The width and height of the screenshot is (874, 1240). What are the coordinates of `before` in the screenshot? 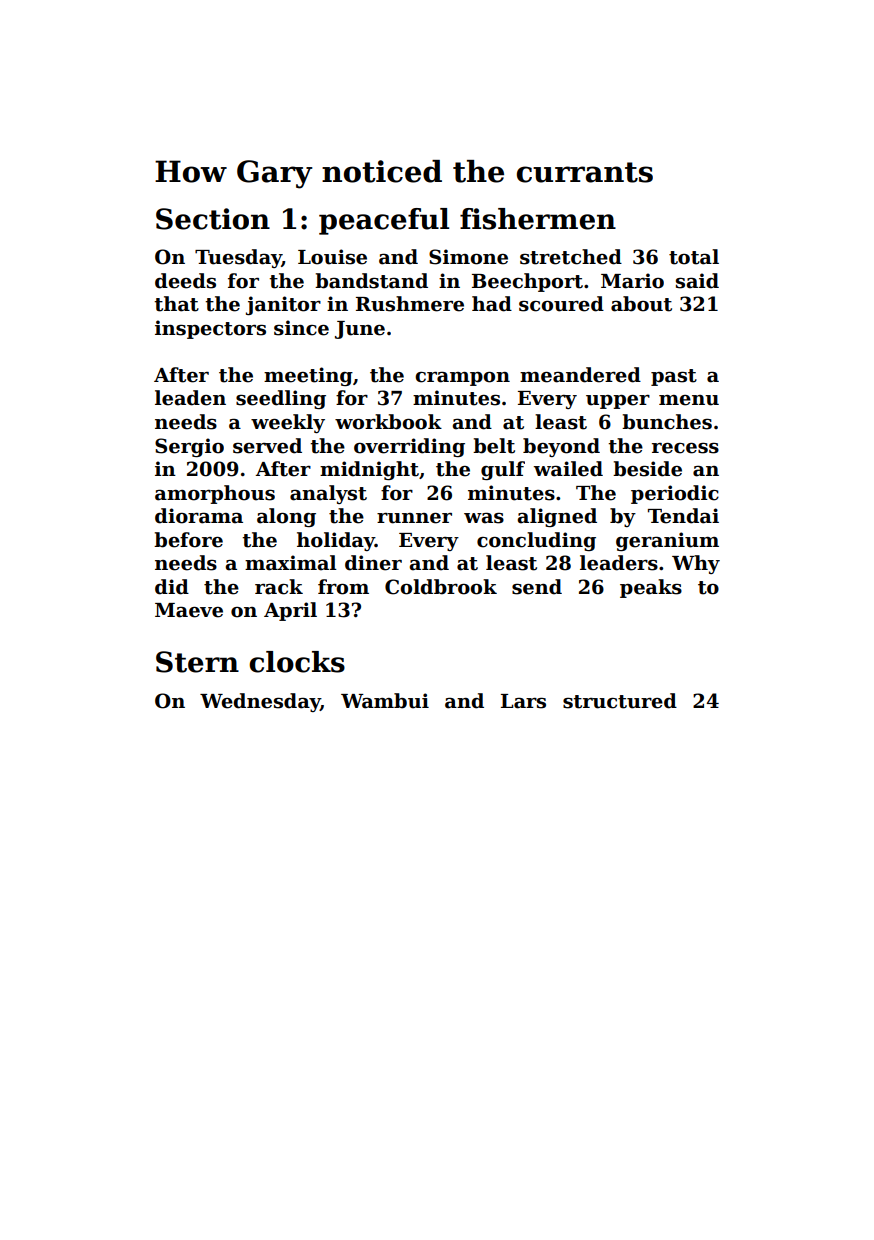 It's located at (188, 540).
